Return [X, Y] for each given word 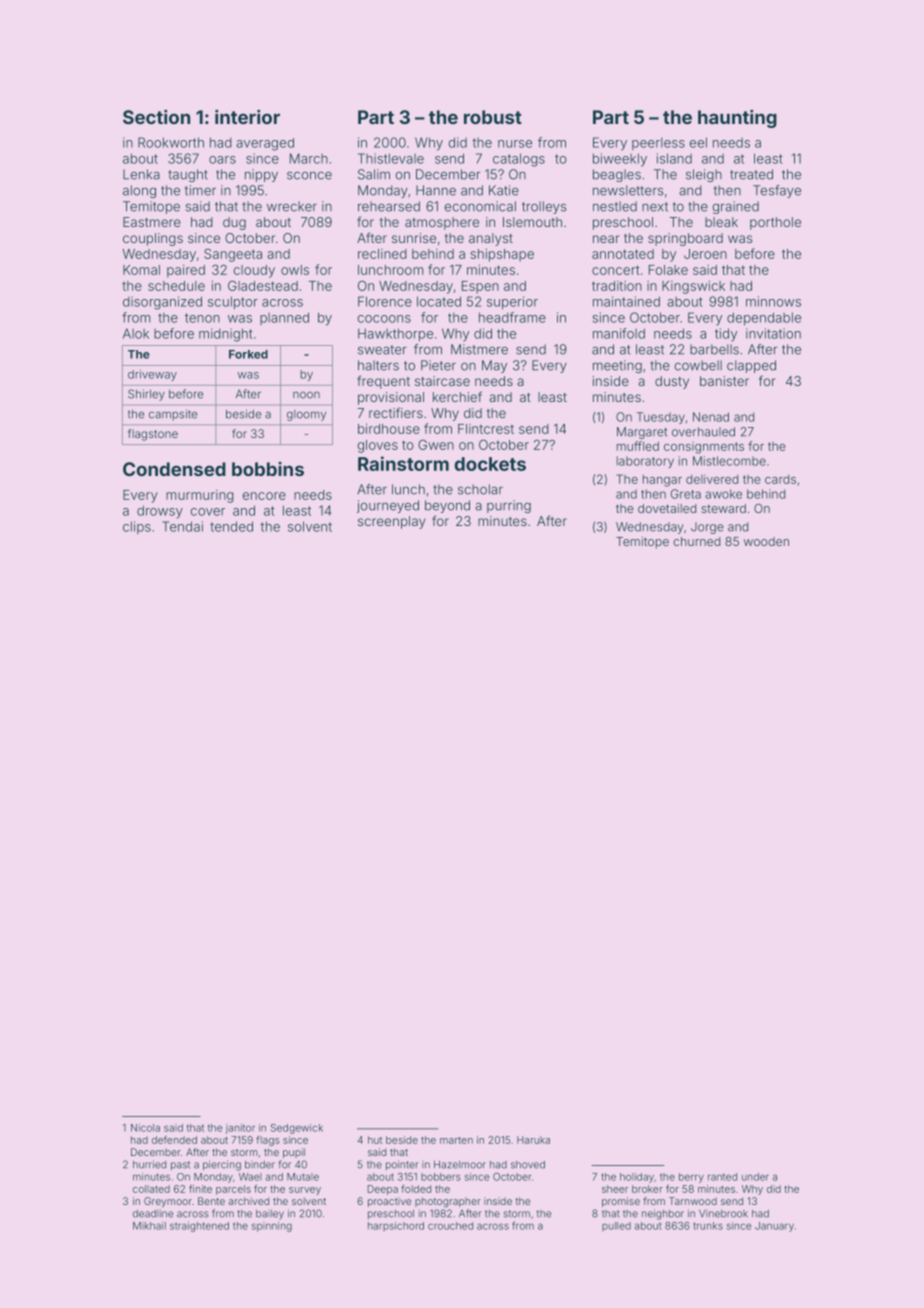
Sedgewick [297, 1129]
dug [234, 223]
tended [231, 526]
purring [509, 506]
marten [456, 1140]
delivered [712, 479]
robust [493, 117]
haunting [737, 119]
